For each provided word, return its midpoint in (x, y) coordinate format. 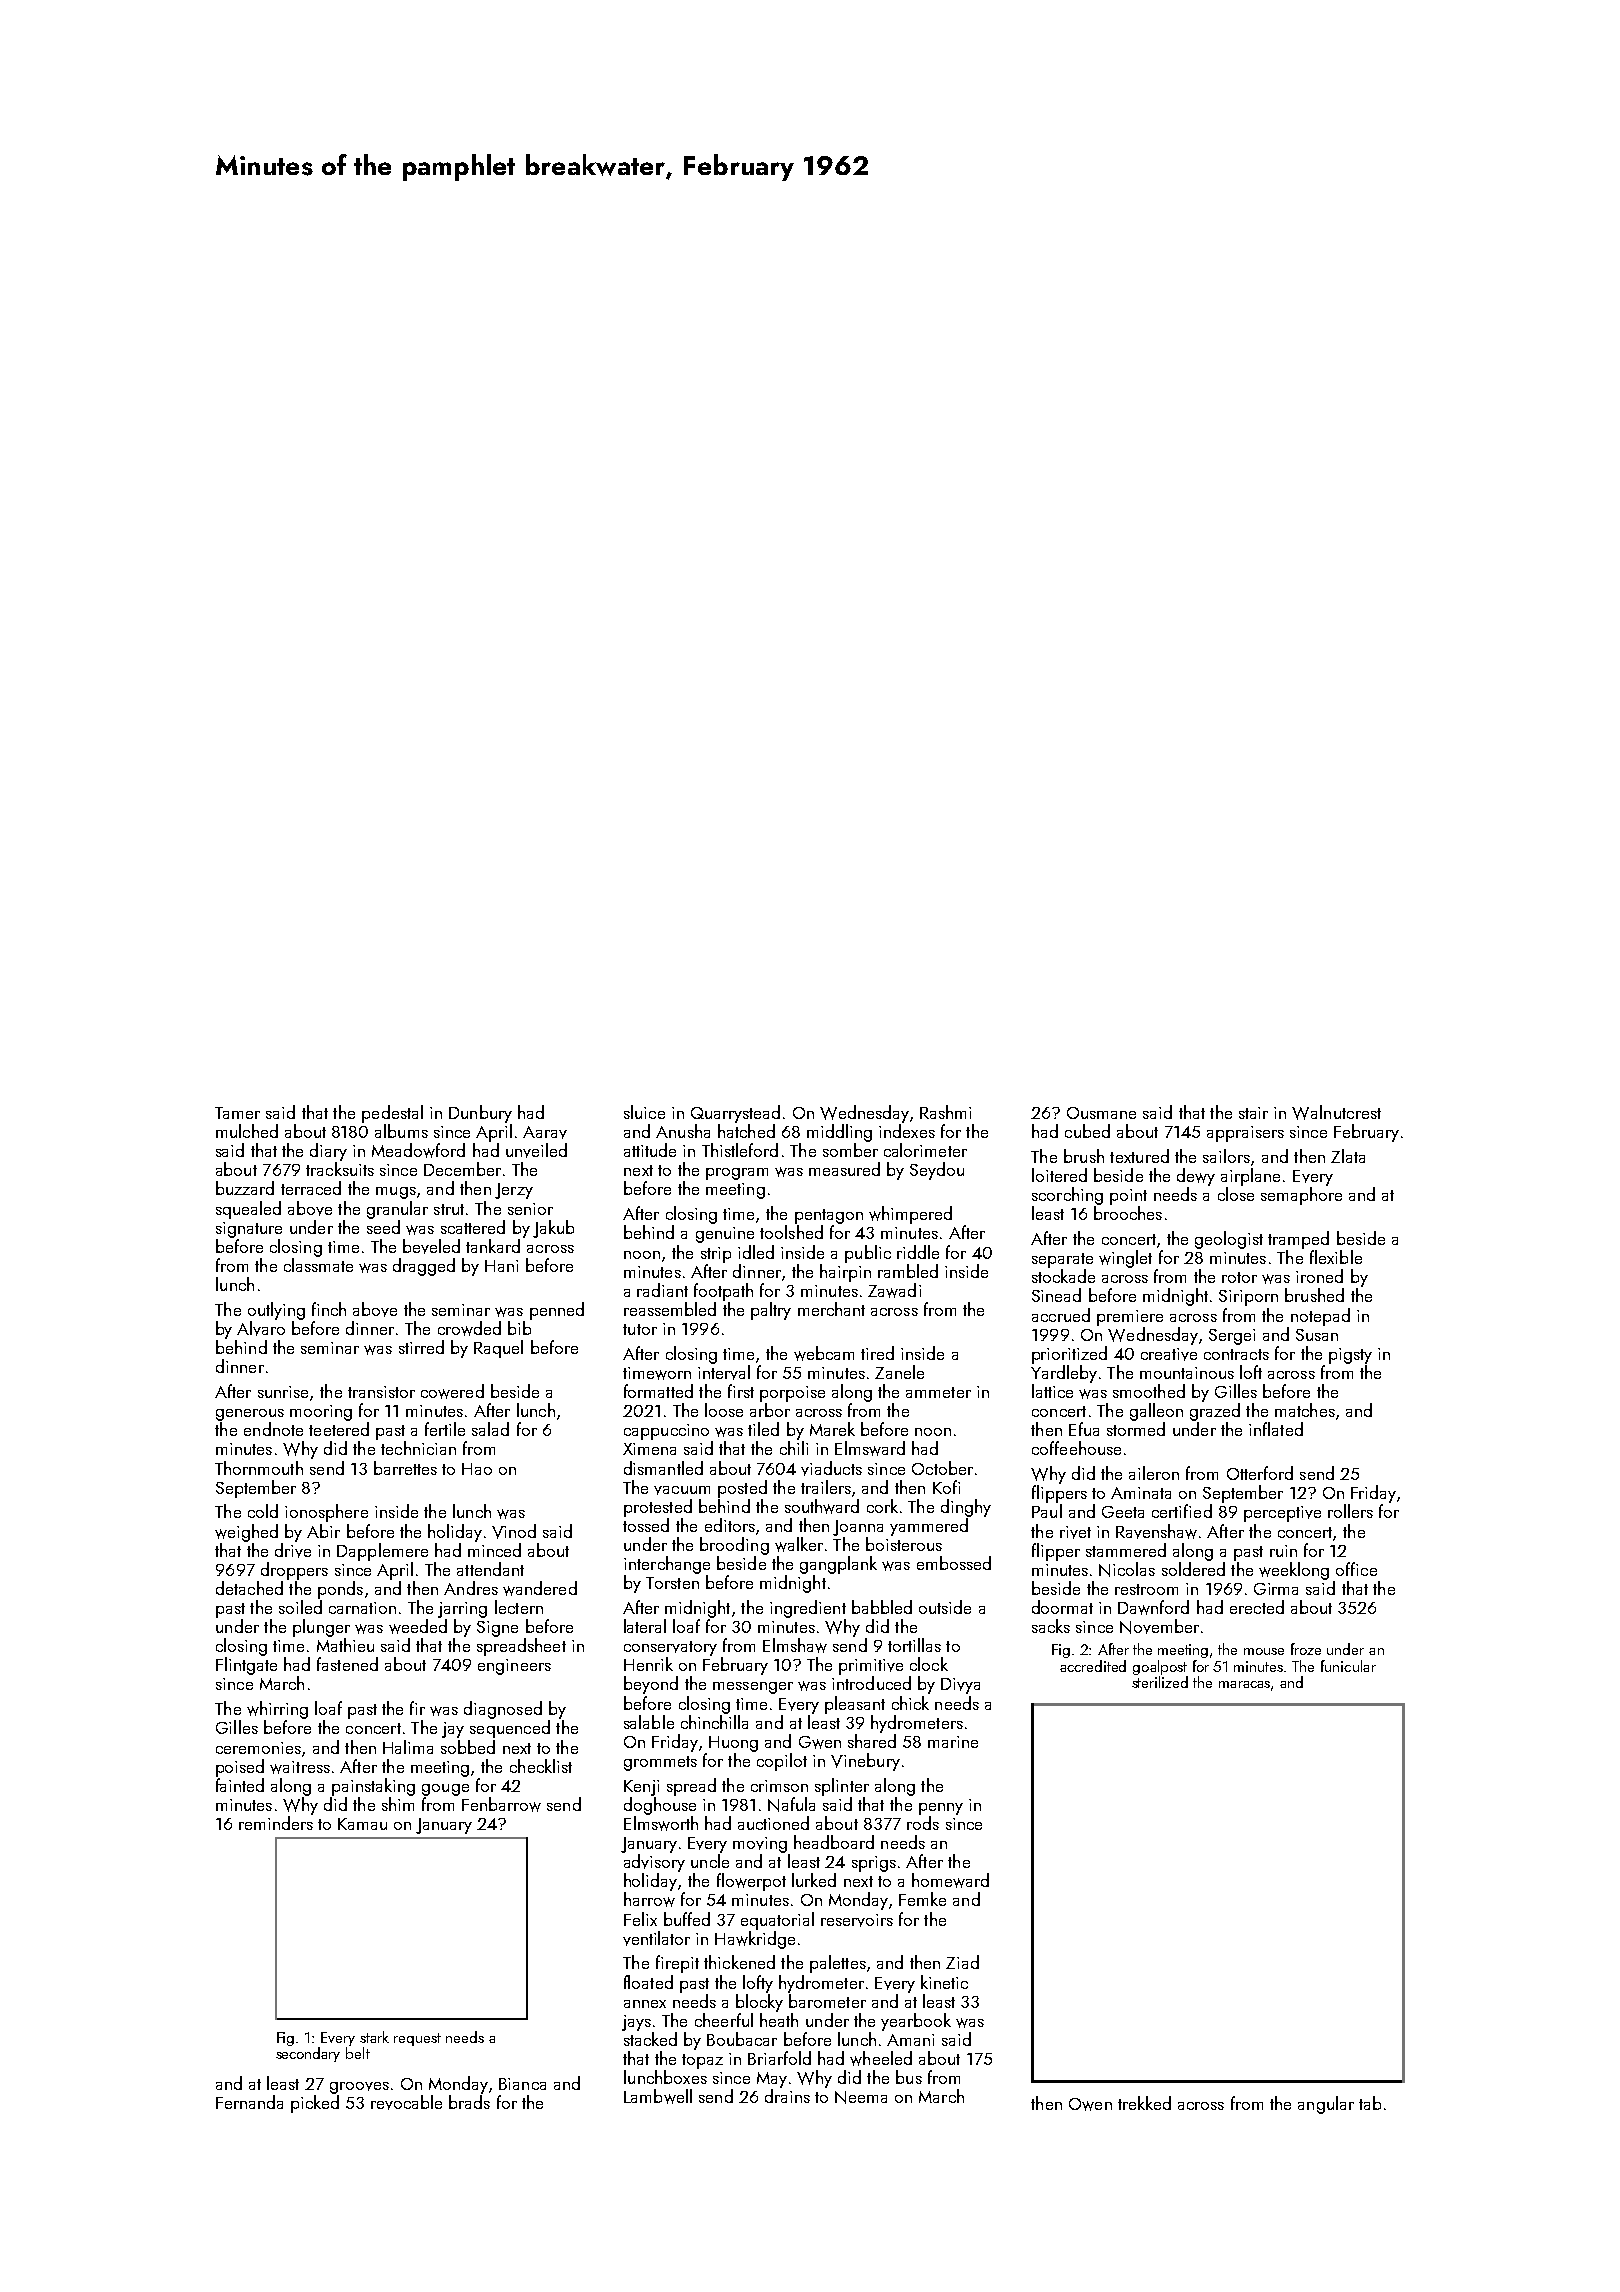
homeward (950, 1880)
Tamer (237, 1113)
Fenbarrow (501, 1804)
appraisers (1245, 1134)
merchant (831, 1309)
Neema (861, 2097)
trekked (1144, 2103)
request (417, 2039)
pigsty (1350, 1356)
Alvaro (261, 1328)
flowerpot (751, 1882)
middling (839, 1133)
